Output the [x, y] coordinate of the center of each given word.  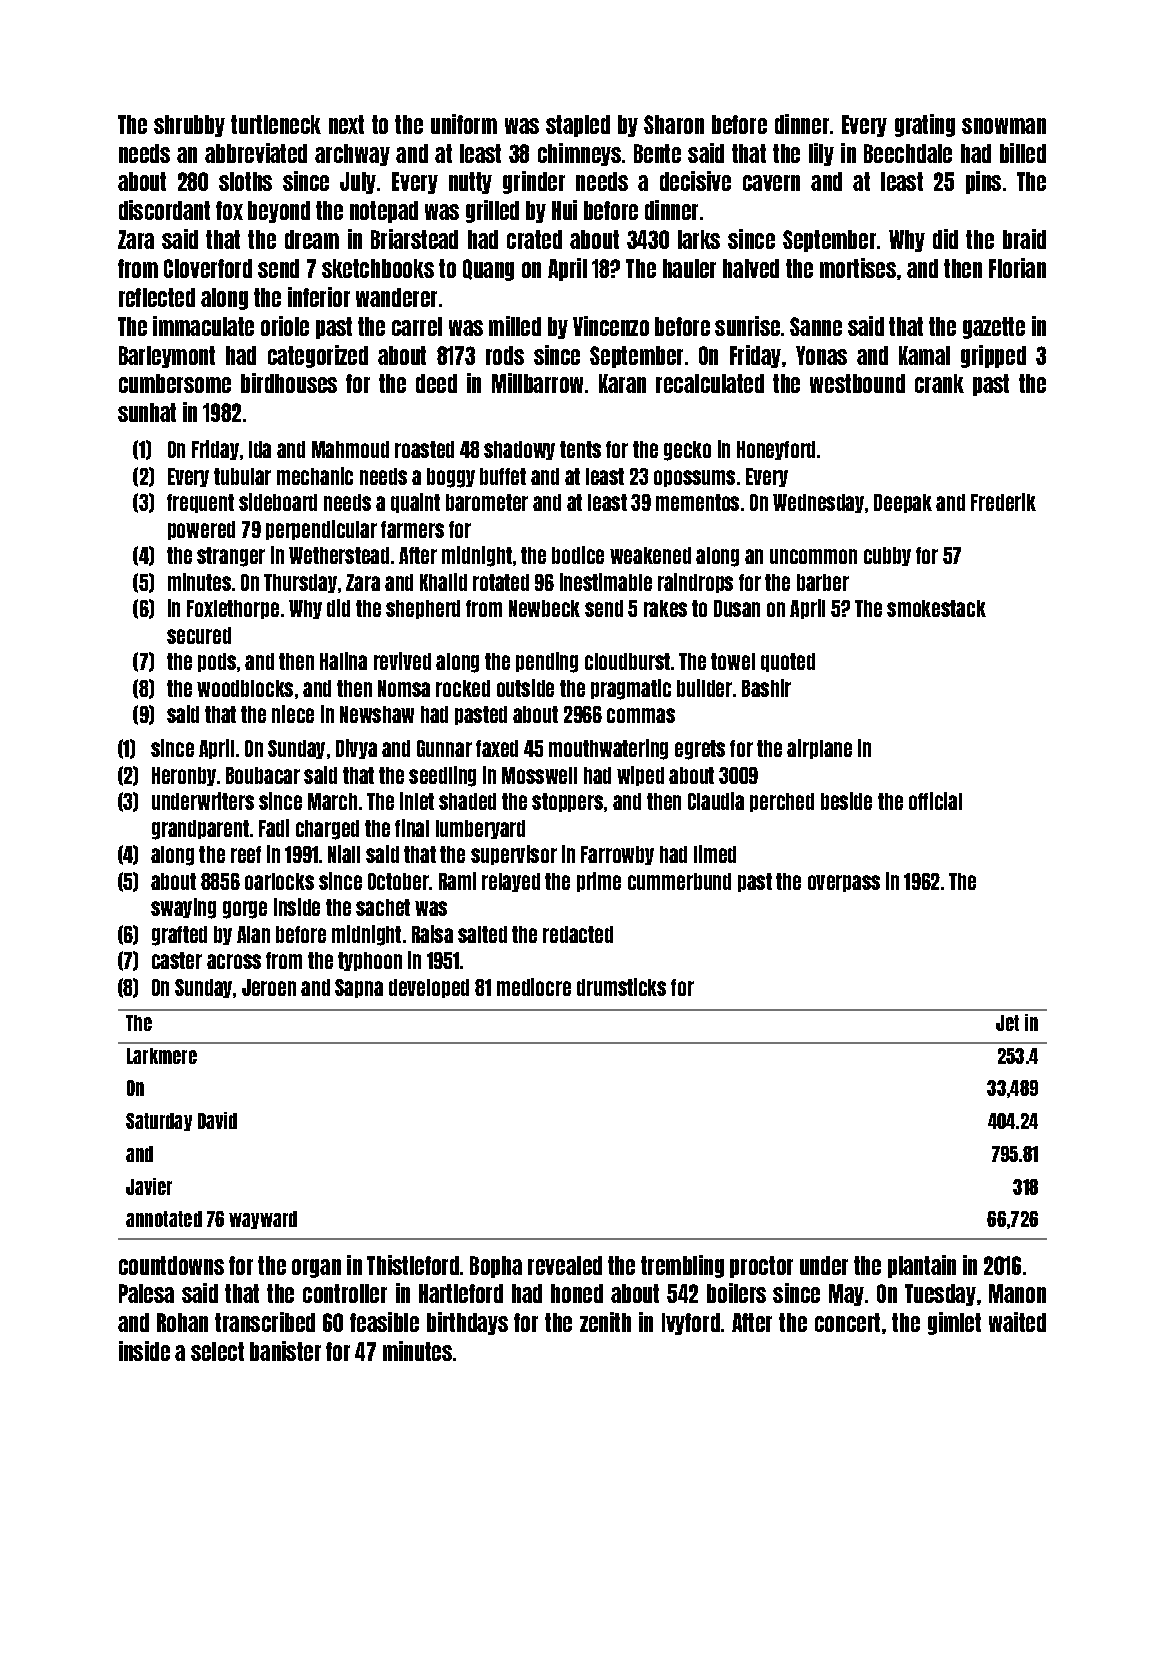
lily [821, 154]
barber [823, 582]
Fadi [274, 828]
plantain [922, 1266]
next [346, 124]
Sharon [674, 124]
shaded [467, 801]
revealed [565, 1265]
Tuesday [940, 1295]
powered [201, 530]
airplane [819, 749]
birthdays [467, 1323]
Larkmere [162, 1056]
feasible [384, 1322]
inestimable [606, 582]
